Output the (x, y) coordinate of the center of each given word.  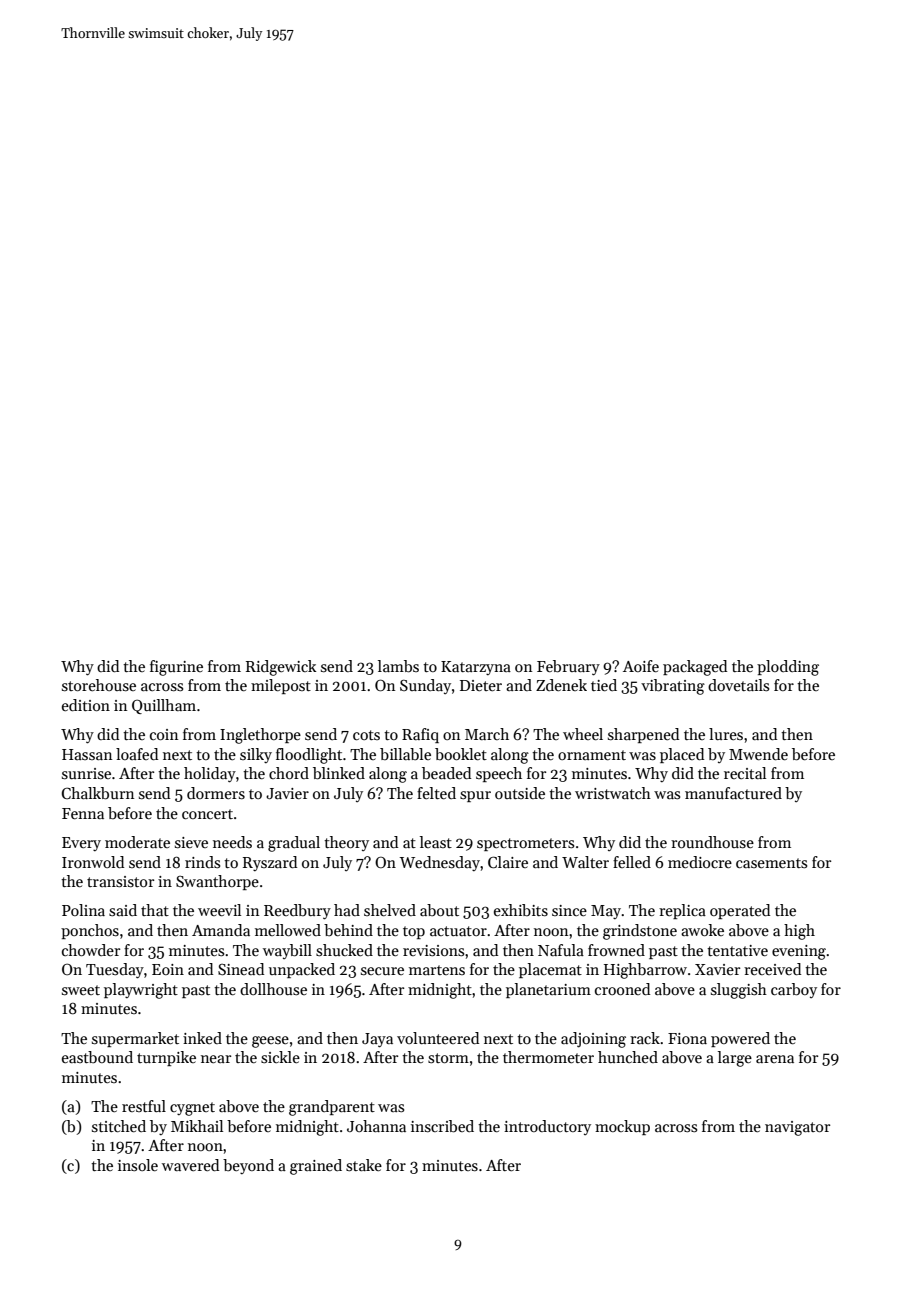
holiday (210, 775)
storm (448, 1058)
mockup (622, 1127)
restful (144, 1106)
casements (771, 863)
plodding (788, 668)
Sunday (425, 686)
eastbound (97, 1057)
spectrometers (525, 844)
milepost (281, 686)
